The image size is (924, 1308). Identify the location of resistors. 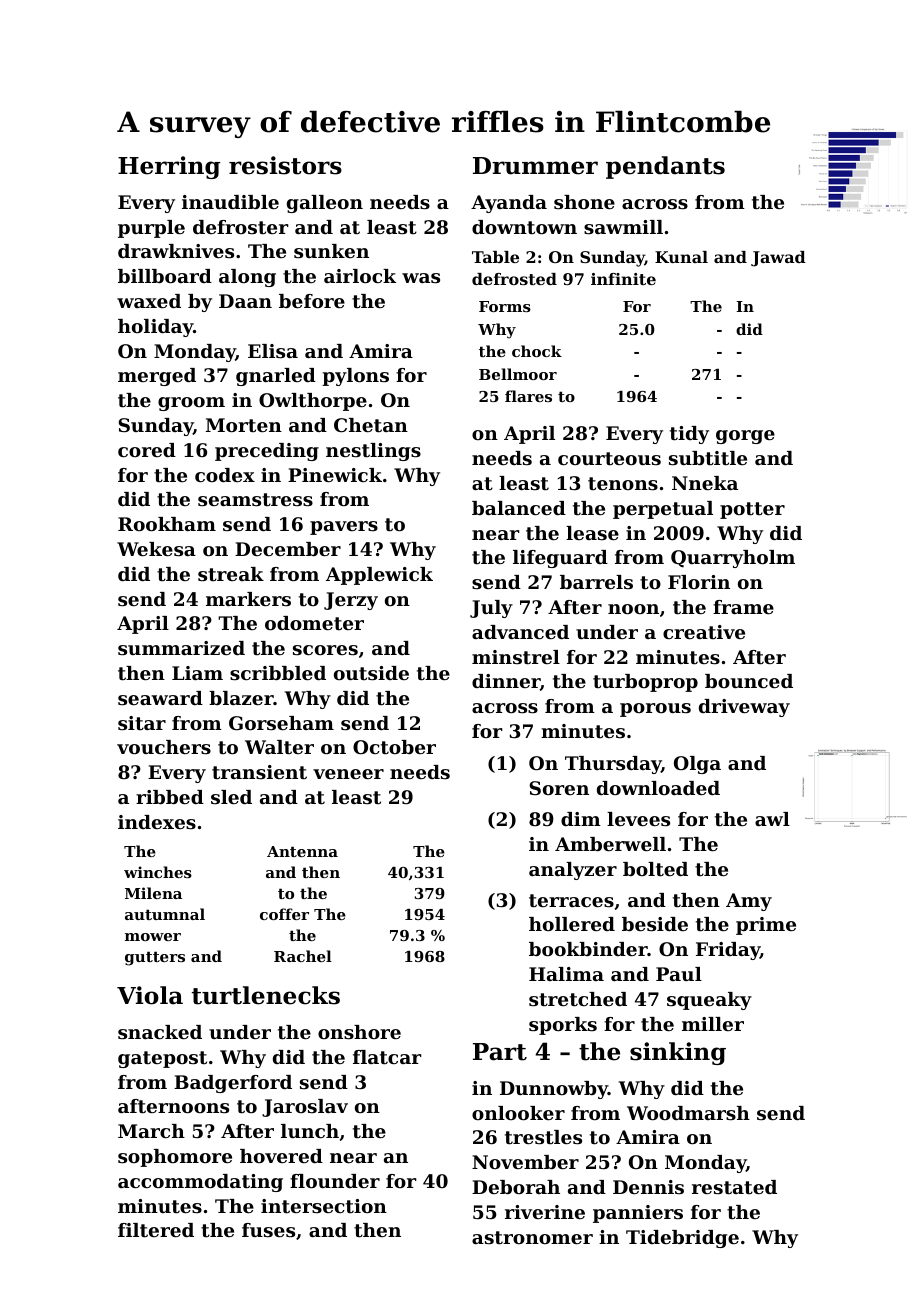
(285, 165).
